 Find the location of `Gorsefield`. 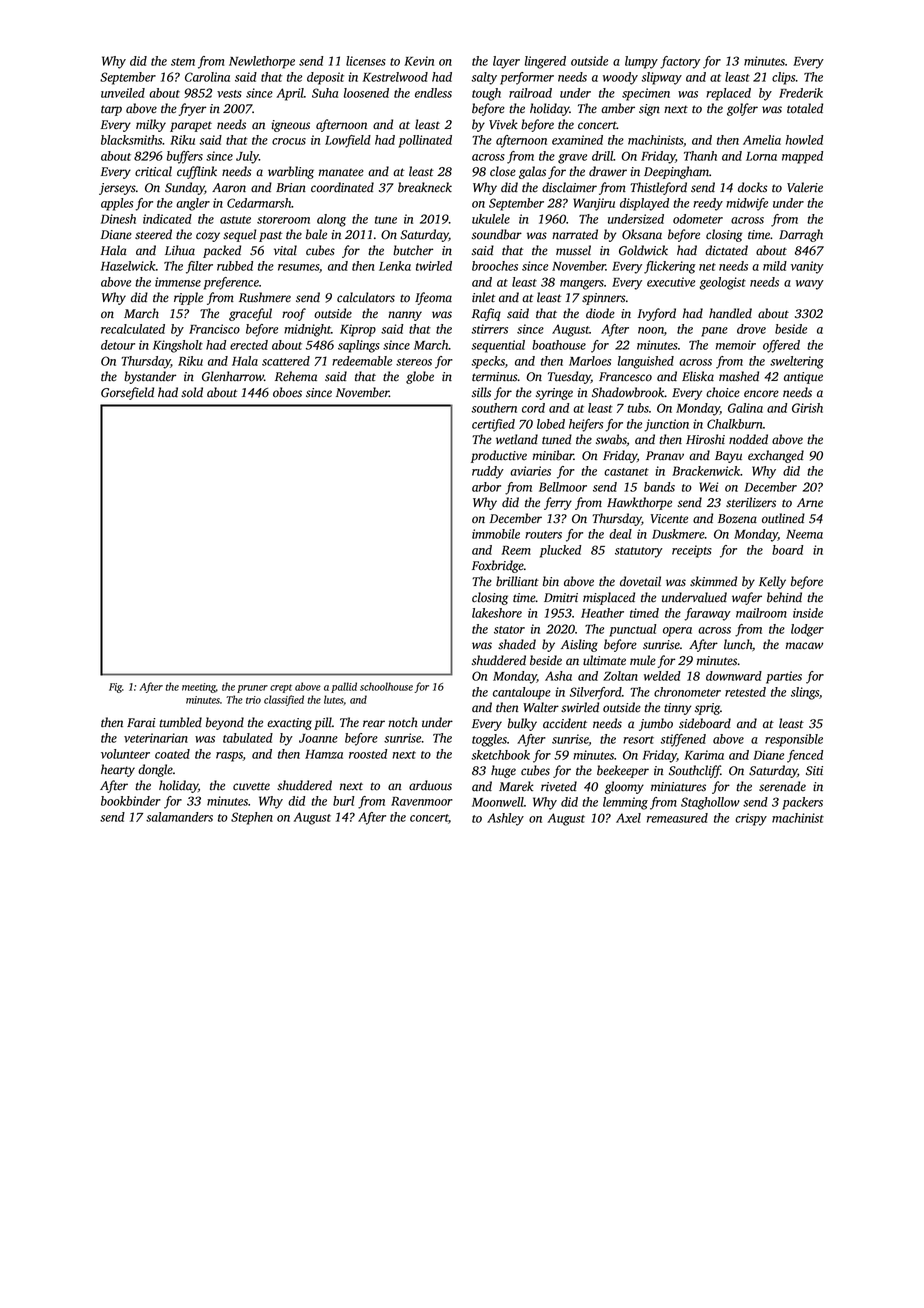

Gorsefield is located at coordinates (127, 393).
